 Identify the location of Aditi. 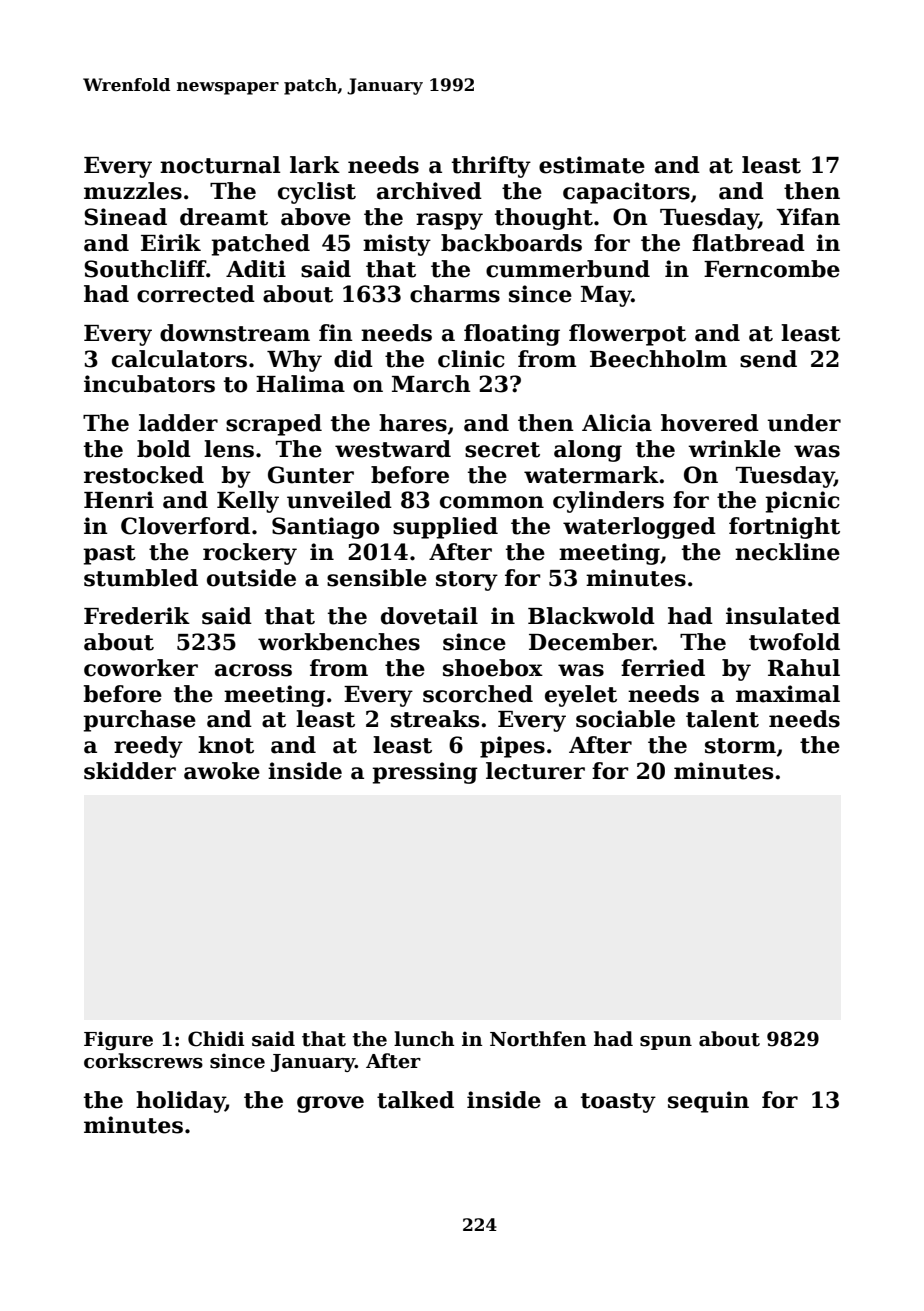
(256, 269).
